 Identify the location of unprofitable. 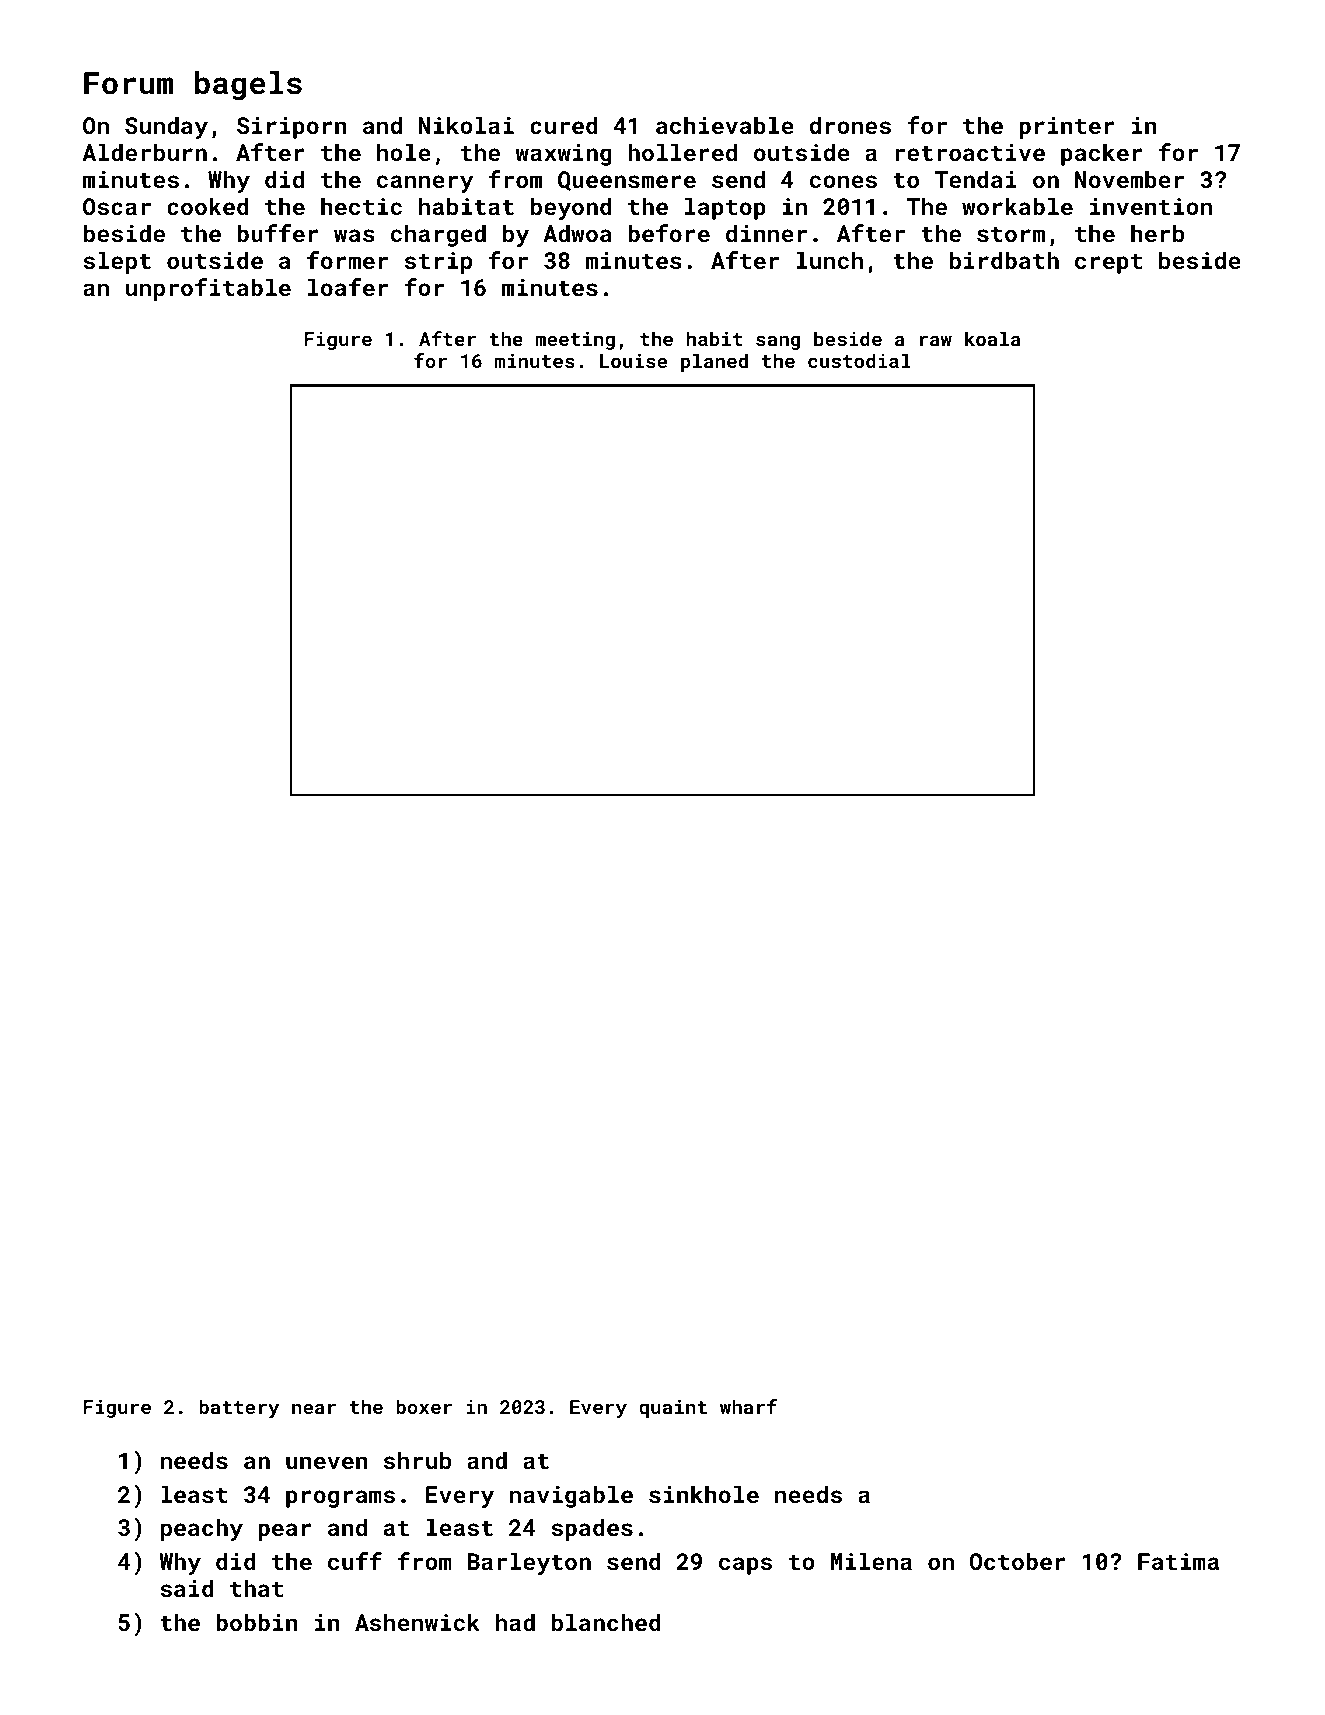
(208, 289).
